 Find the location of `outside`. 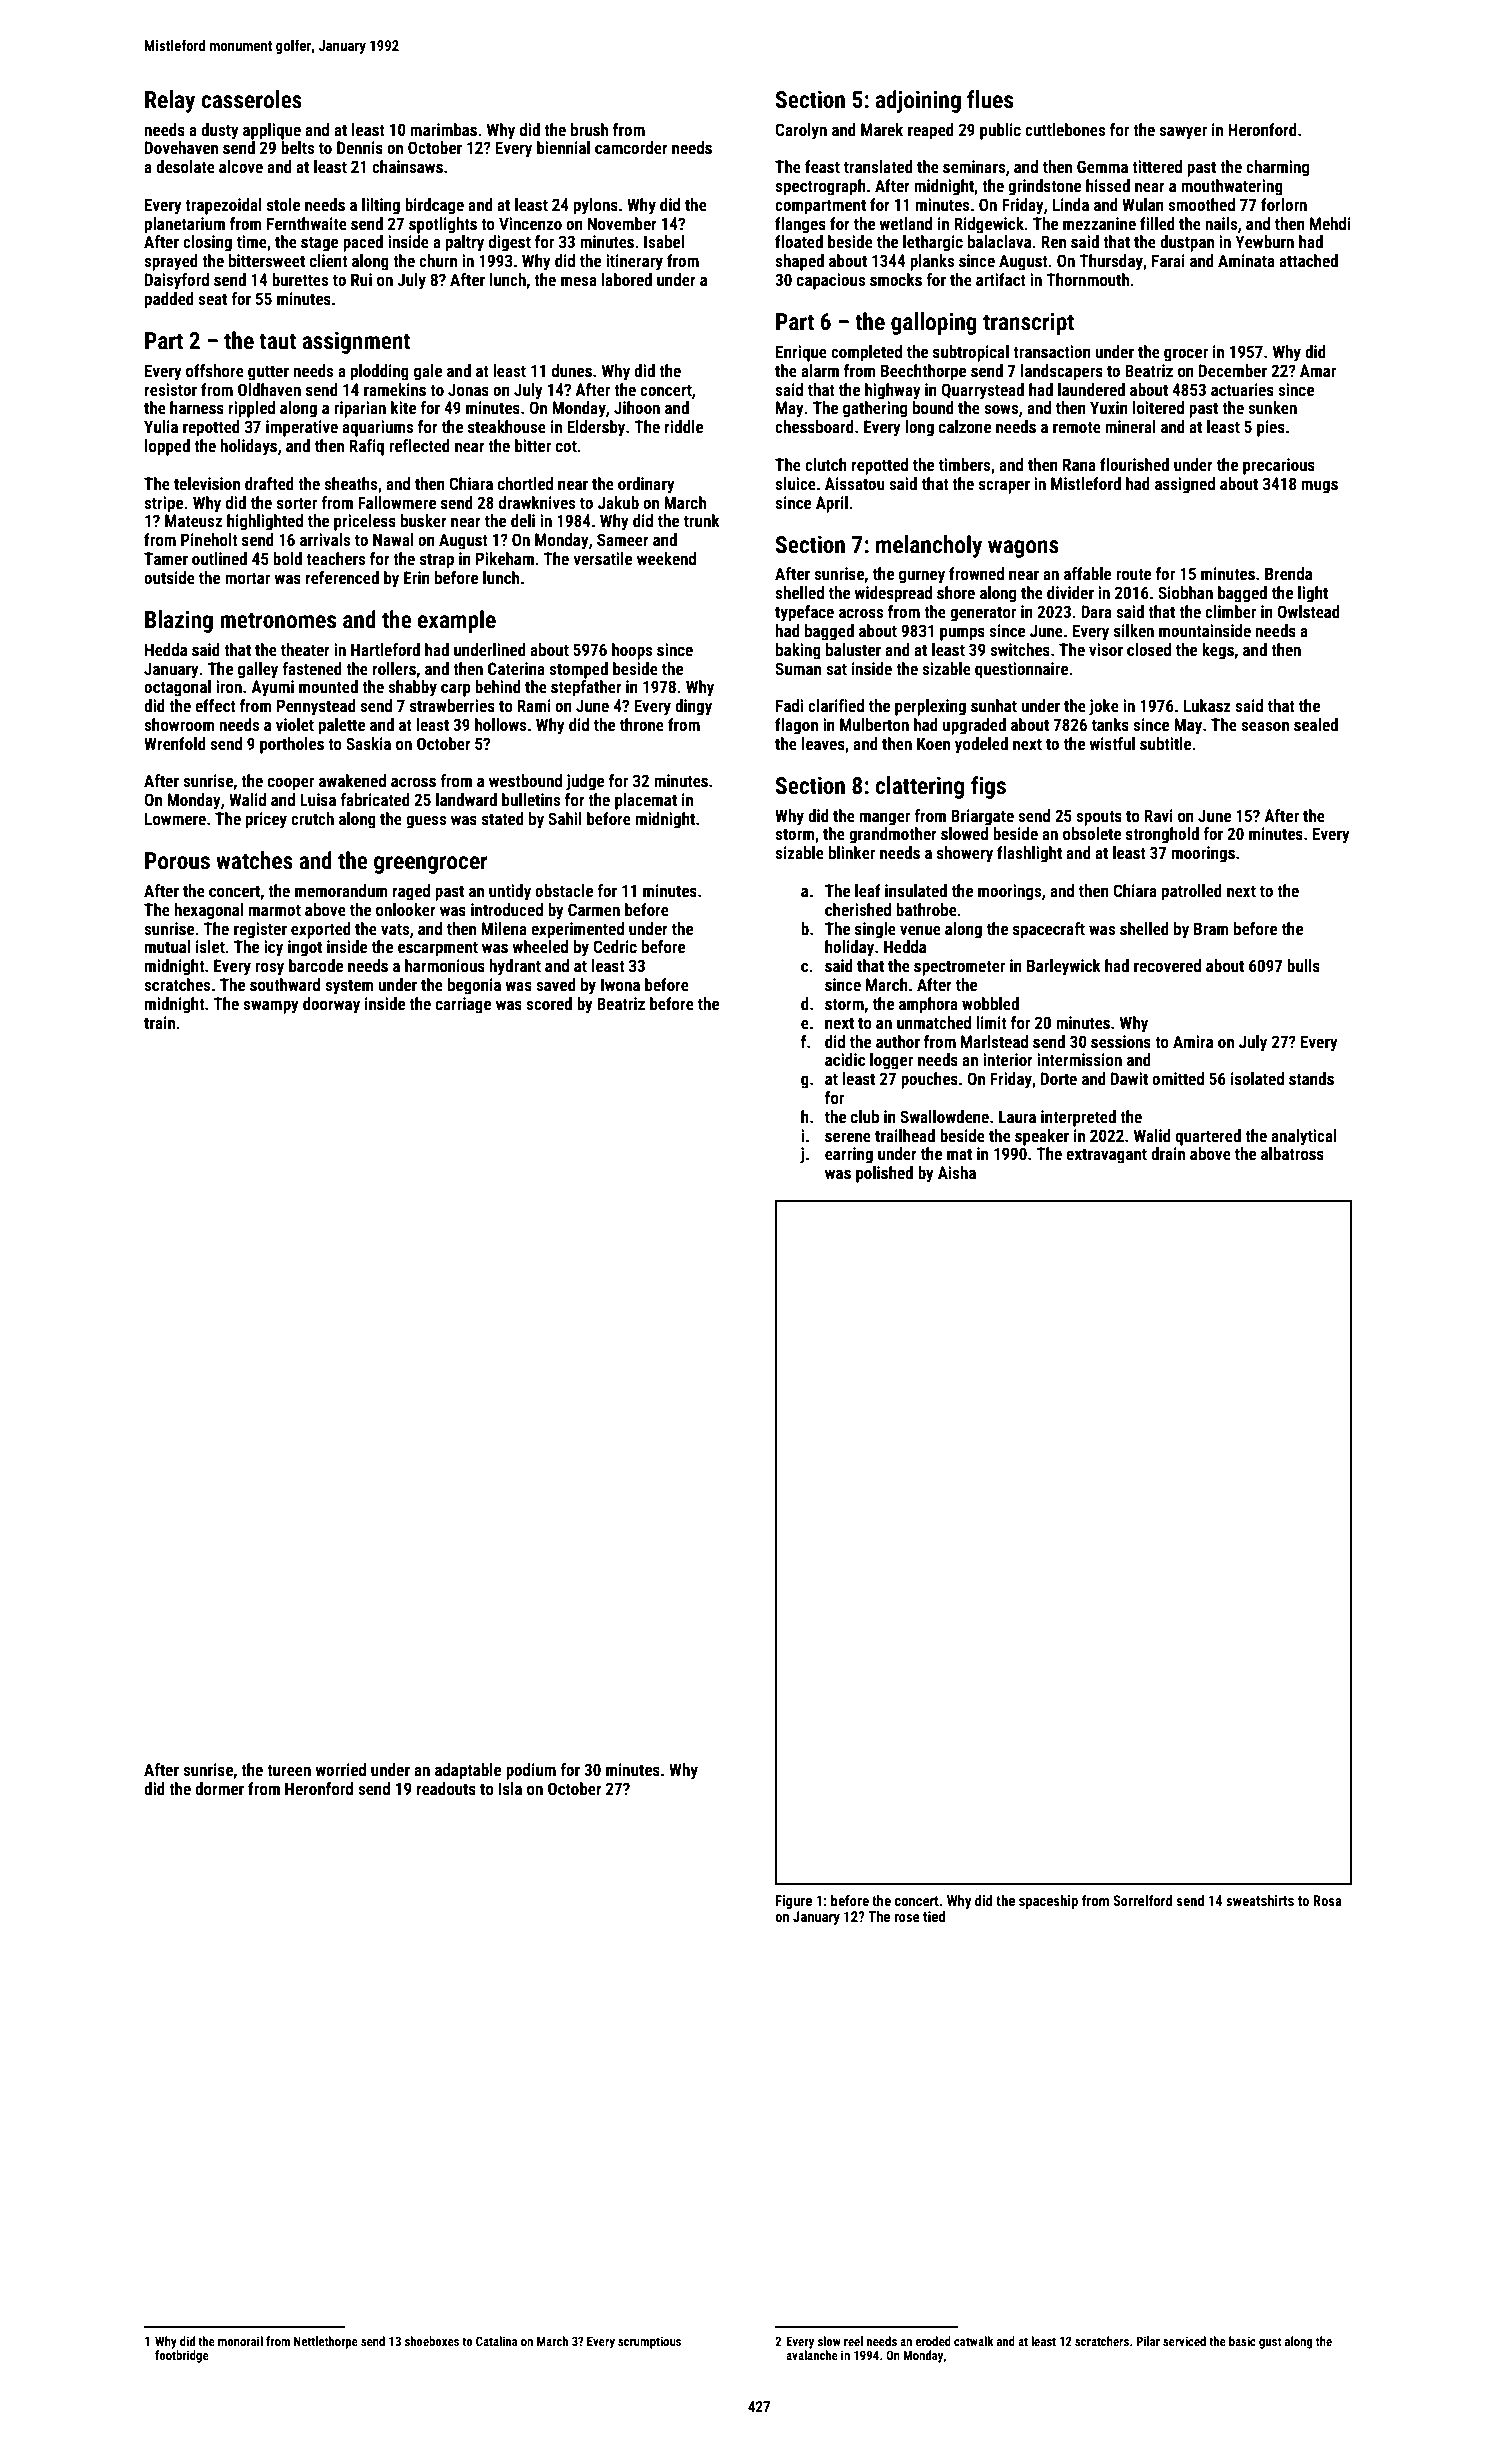

outside is located at coordinates (169, 577).
